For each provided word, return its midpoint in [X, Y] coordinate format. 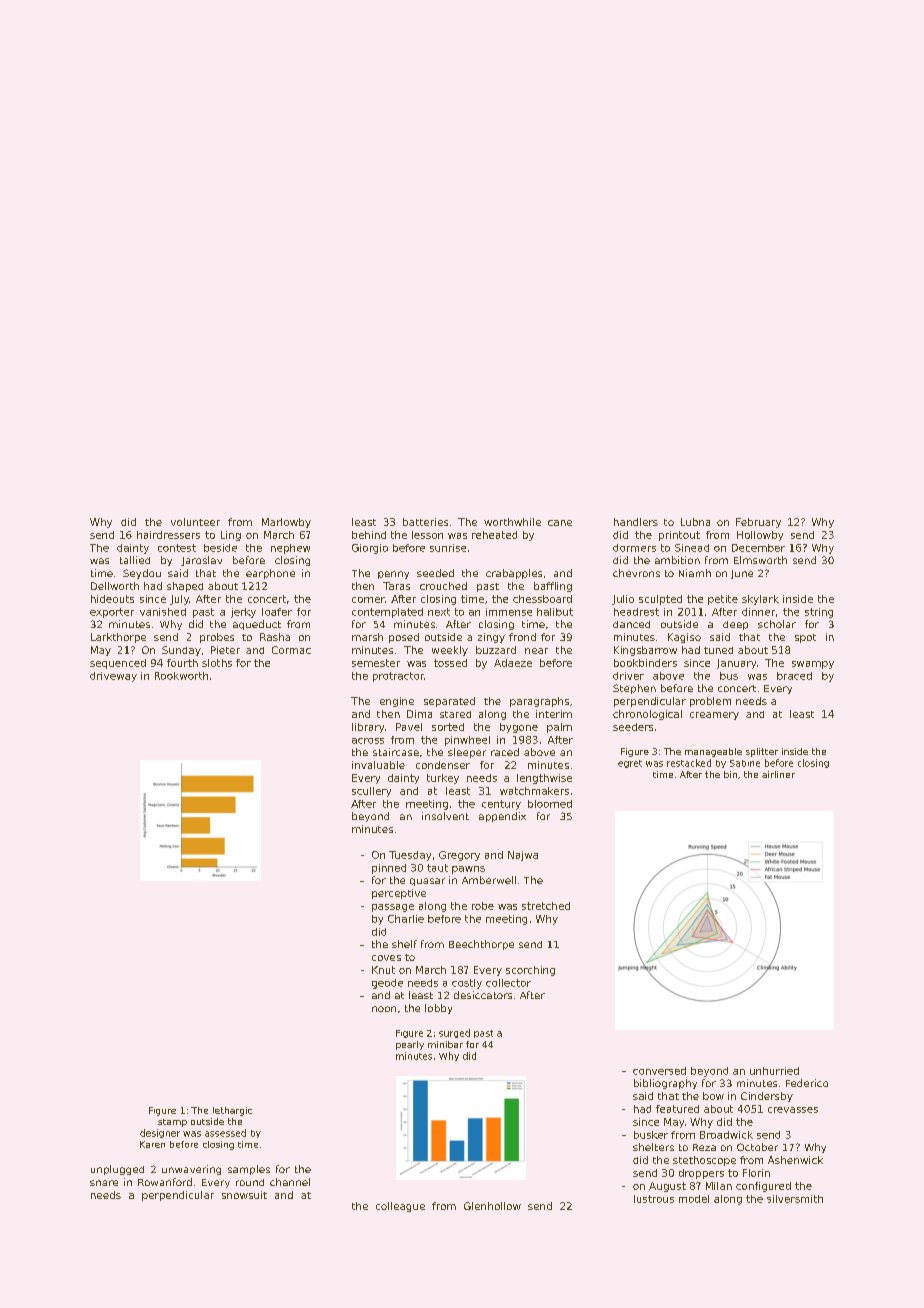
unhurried [774, 1071]
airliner [778, 774]
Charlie [406, 919]
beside [220, 548]
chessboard [542, 599]
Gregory [459, 856]
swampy [813, 665]
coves [386, 958]
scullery [371, 792]
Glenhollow [492, 1206]
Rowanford [165, 1182]
